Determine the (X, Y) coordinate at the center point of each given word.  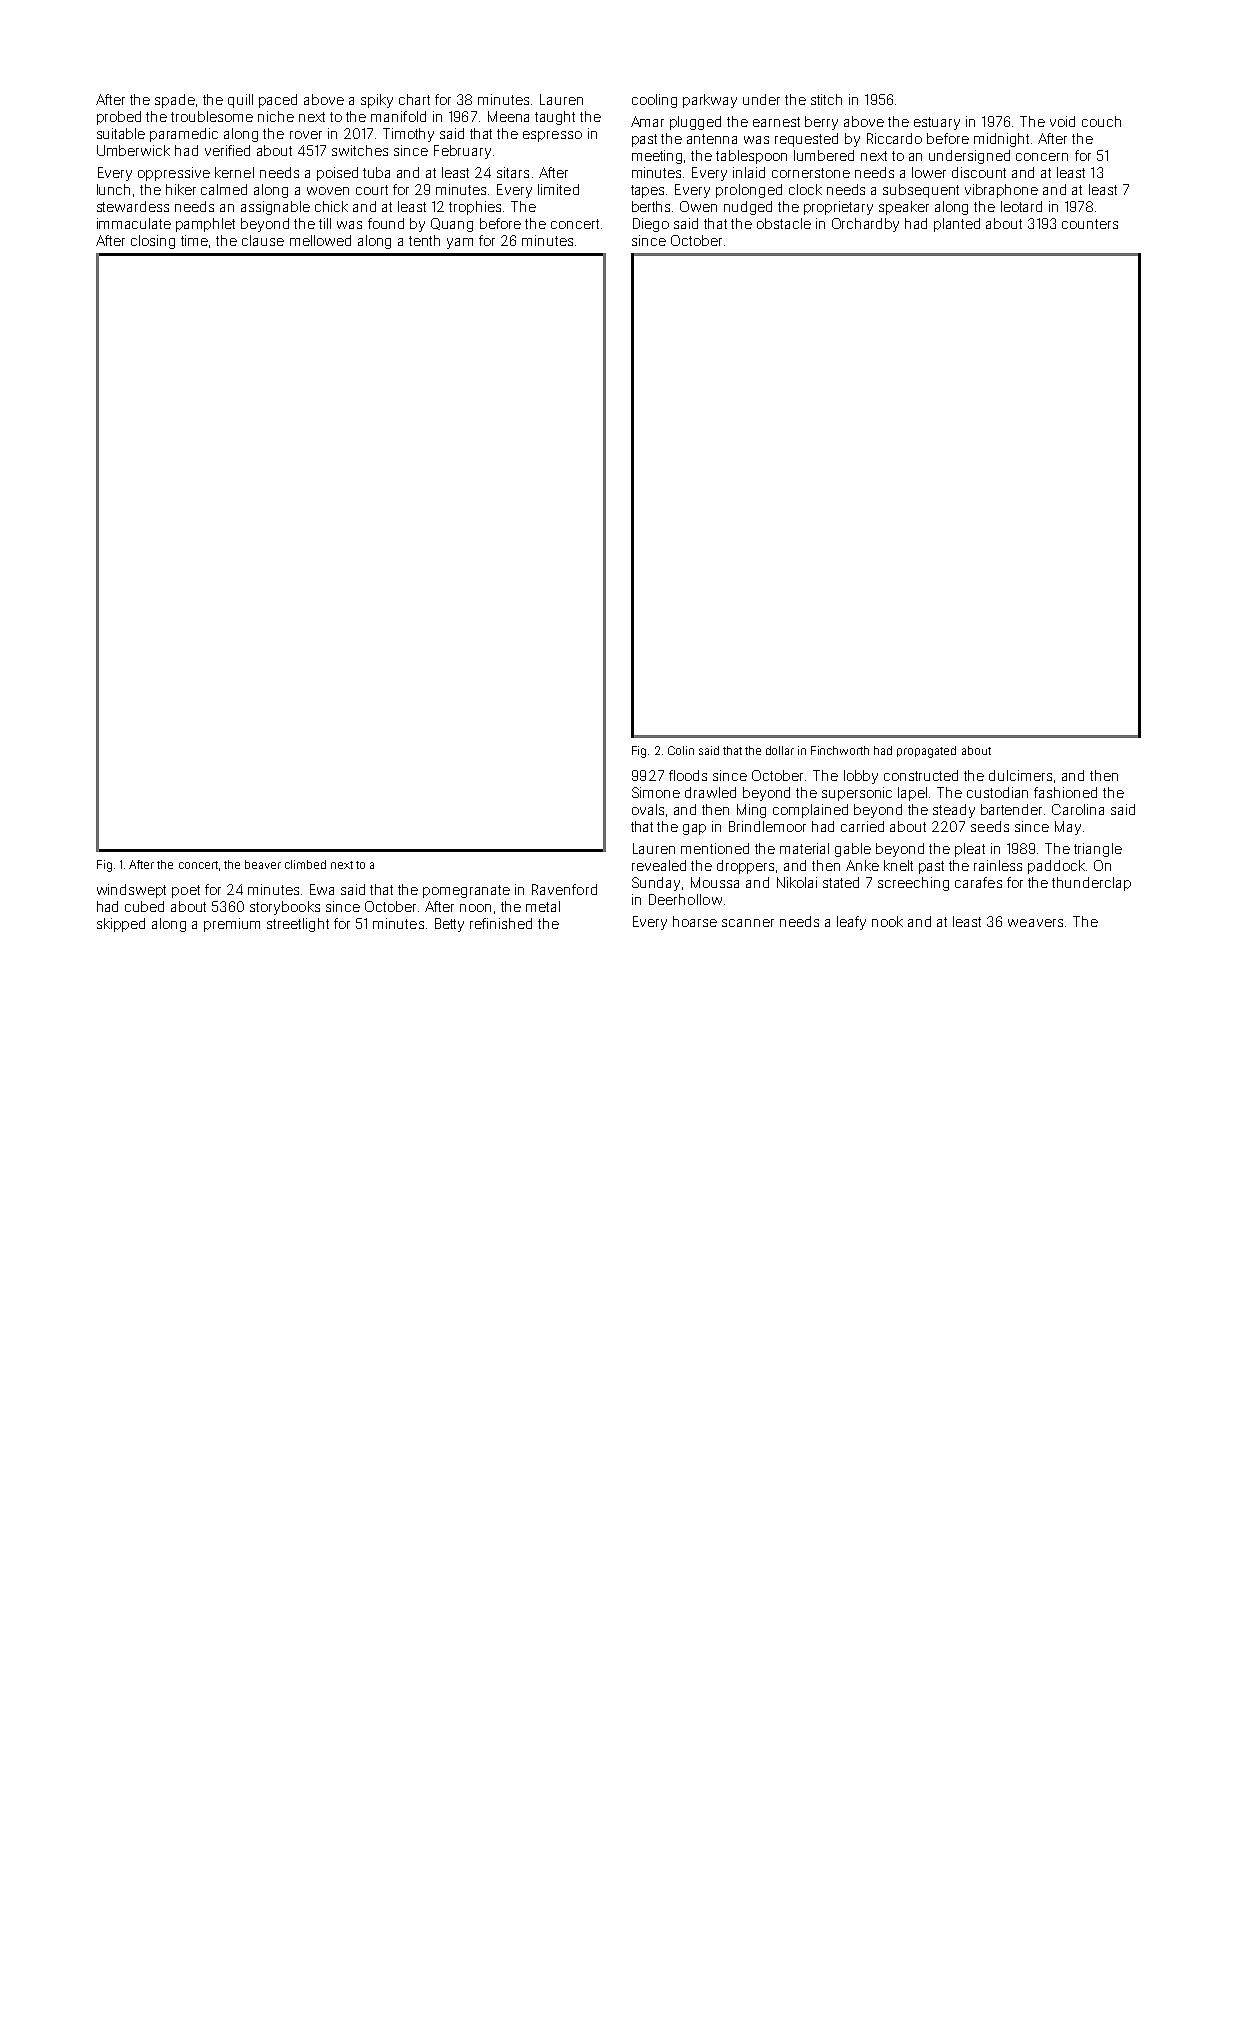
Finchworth (840, 750)
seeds (990, 826)
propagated (926, 752)
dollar (780, 750)
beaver (263, 864)
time (195, 241)
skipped (121, 925)
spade (175, 101)
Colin (681, 750)
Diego (651, 225)
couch (1101, 121)
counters (1090, 224)
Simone (656, 792)
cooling (654, 101)
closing (153, 242)
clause (263, 240)
